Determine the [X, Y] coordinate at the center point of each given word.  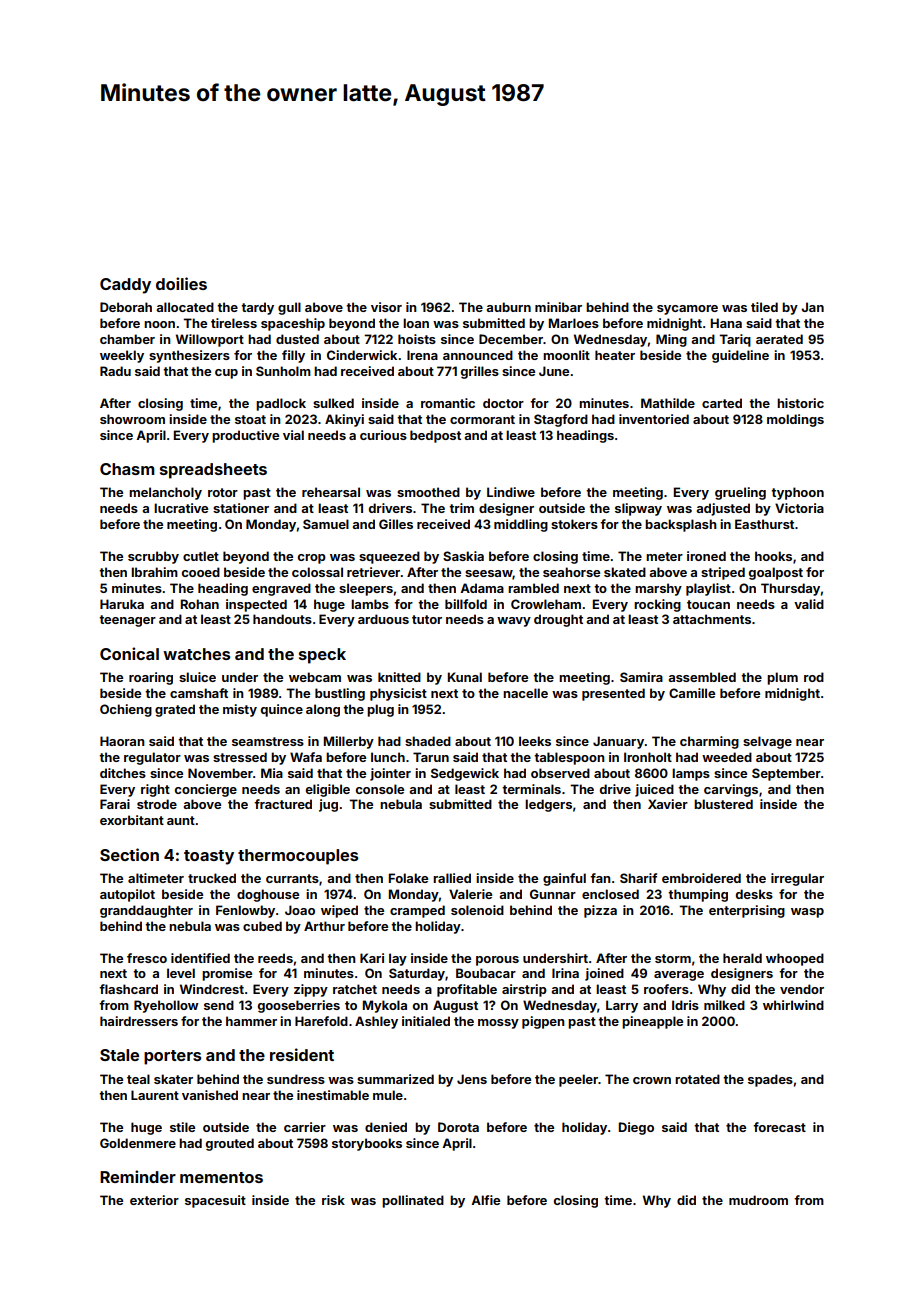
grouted [230, 1144]
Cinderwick [362, 355]
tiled [764, 307]
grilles [480, 372]
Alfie [485, 1200]
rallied [452, 878]
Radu [115, 371]
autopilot [127, 895]
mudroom [758, 1200]
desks [754, 894]
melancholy [165, 493]
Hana [726, 323]
